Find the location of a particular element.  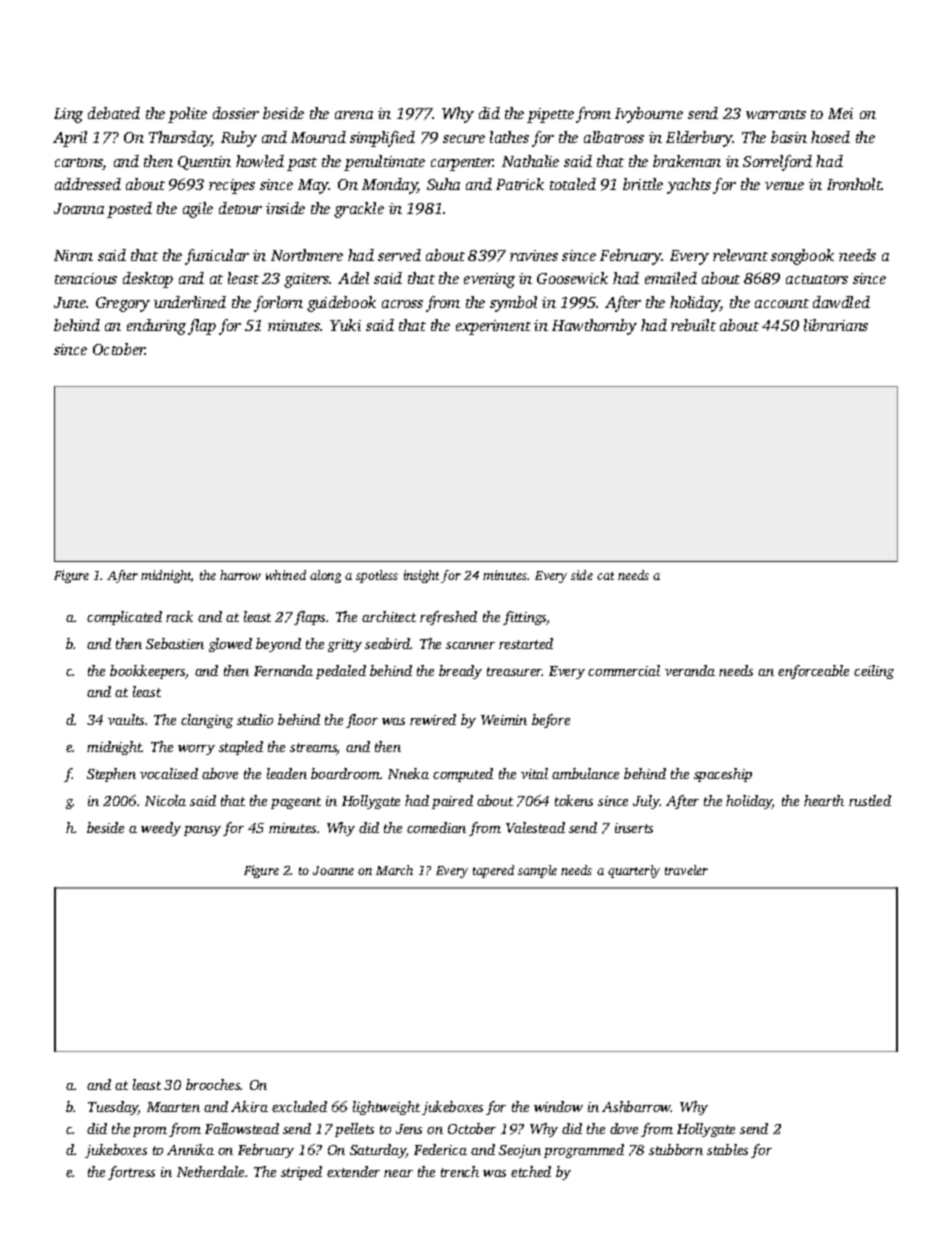

librarians is located at coordinates (836, 325).
